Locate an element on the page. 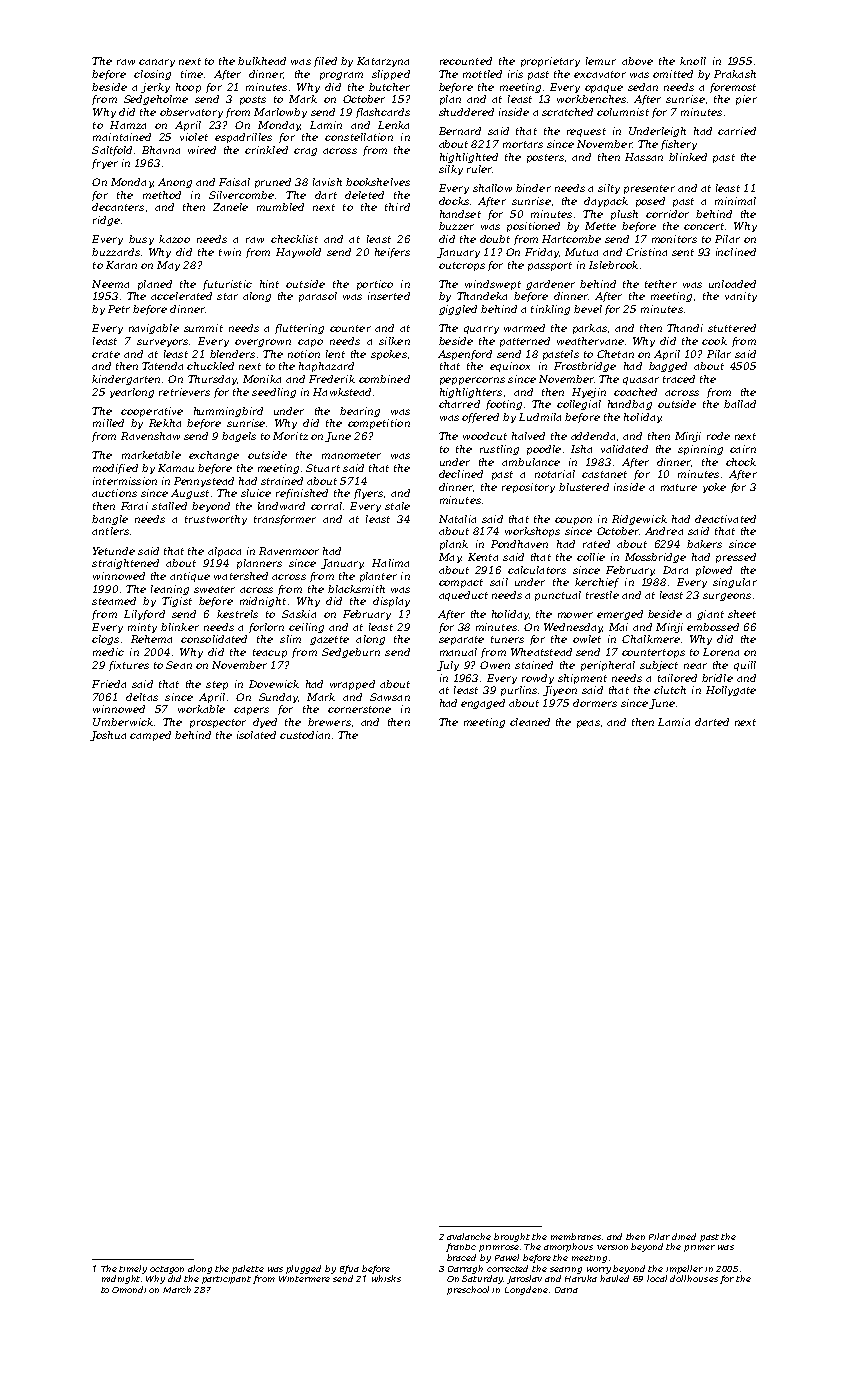 This page has width=849, height=1400. Lamia is located at coordinates (674, 722).
